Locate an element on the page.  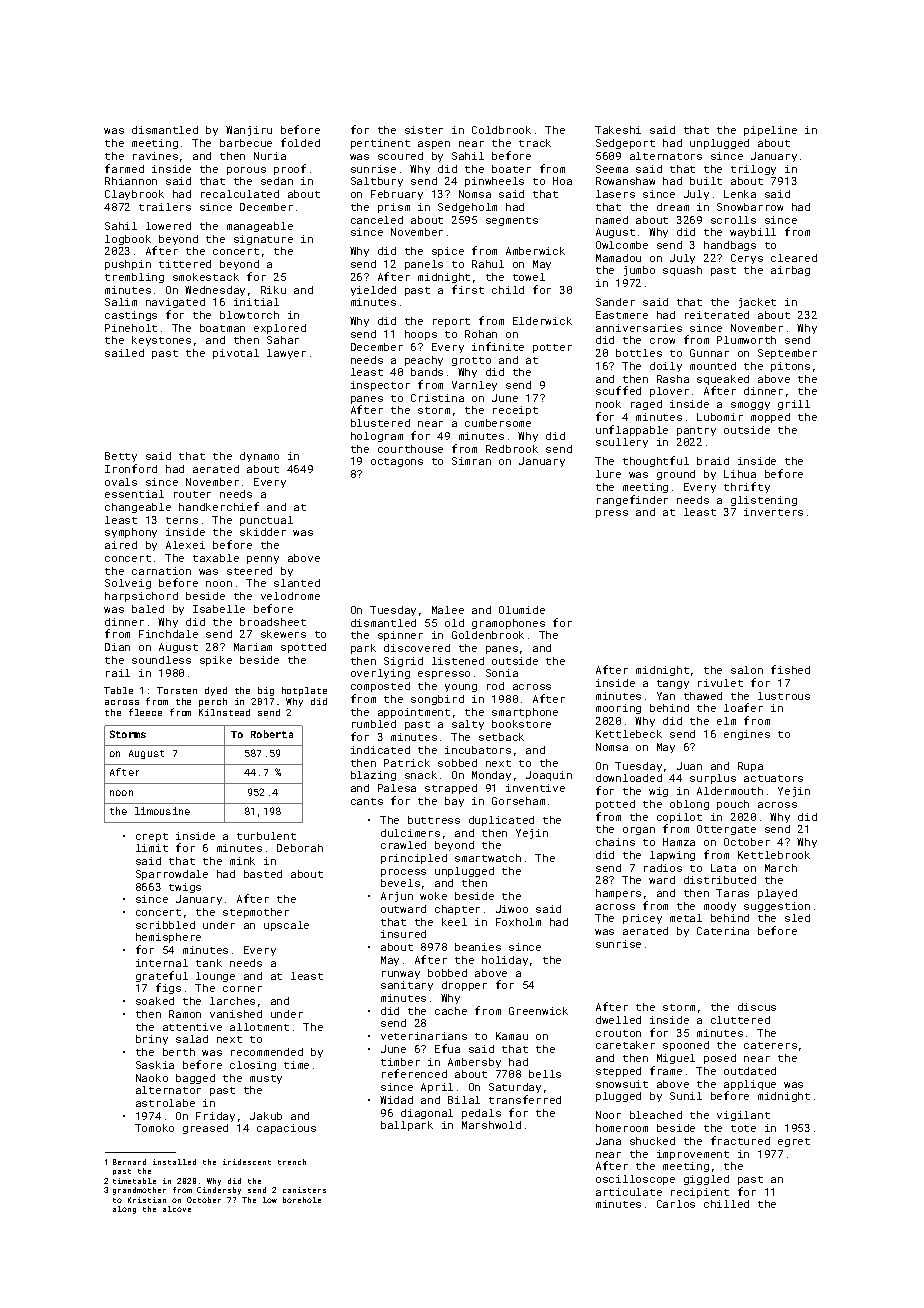
cumbersome is located at coordinates (498, 423).
